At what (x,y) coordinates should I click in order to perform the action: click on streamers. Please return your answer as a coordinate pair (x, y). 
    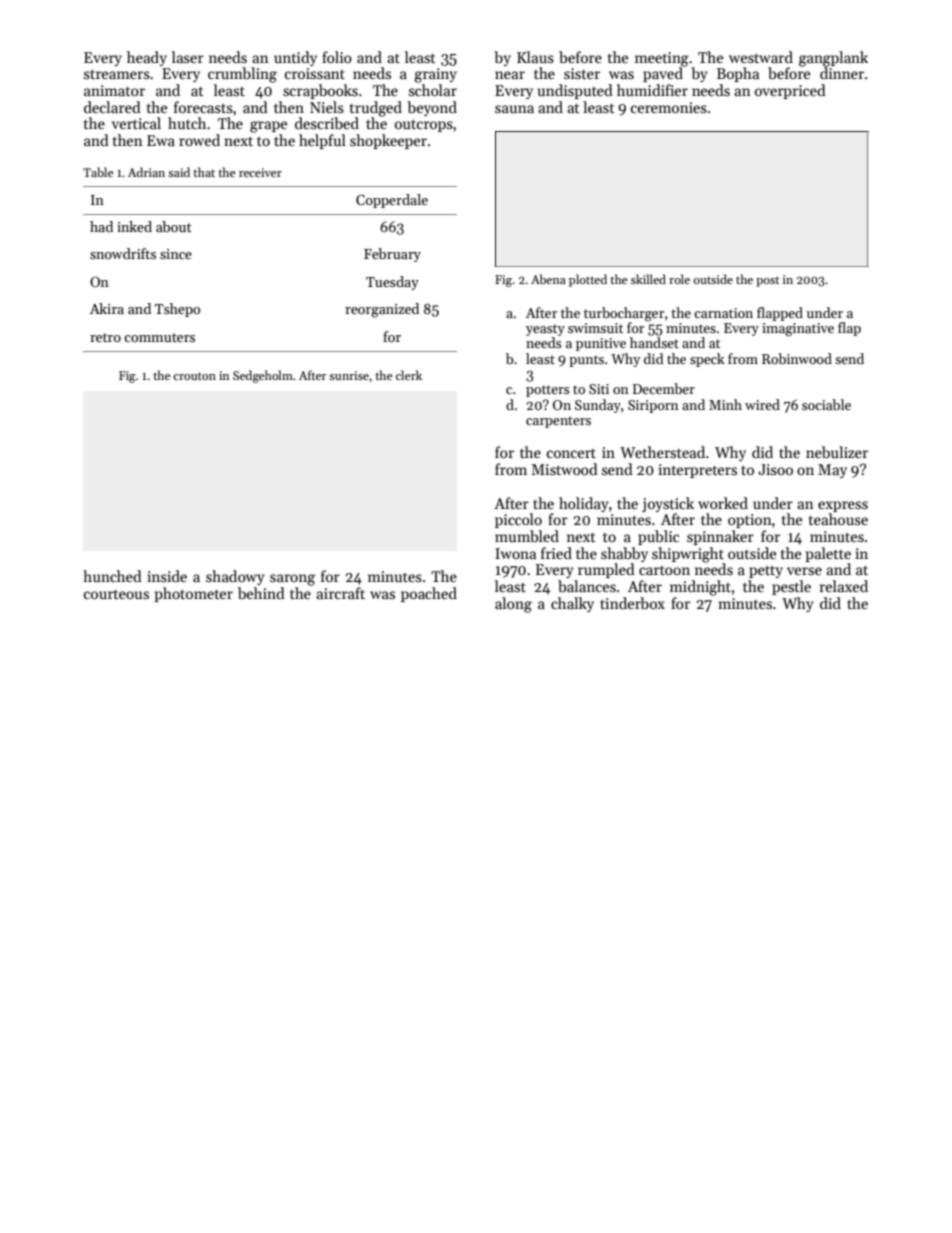
    Looking at the image, I should click on (117, 74).
